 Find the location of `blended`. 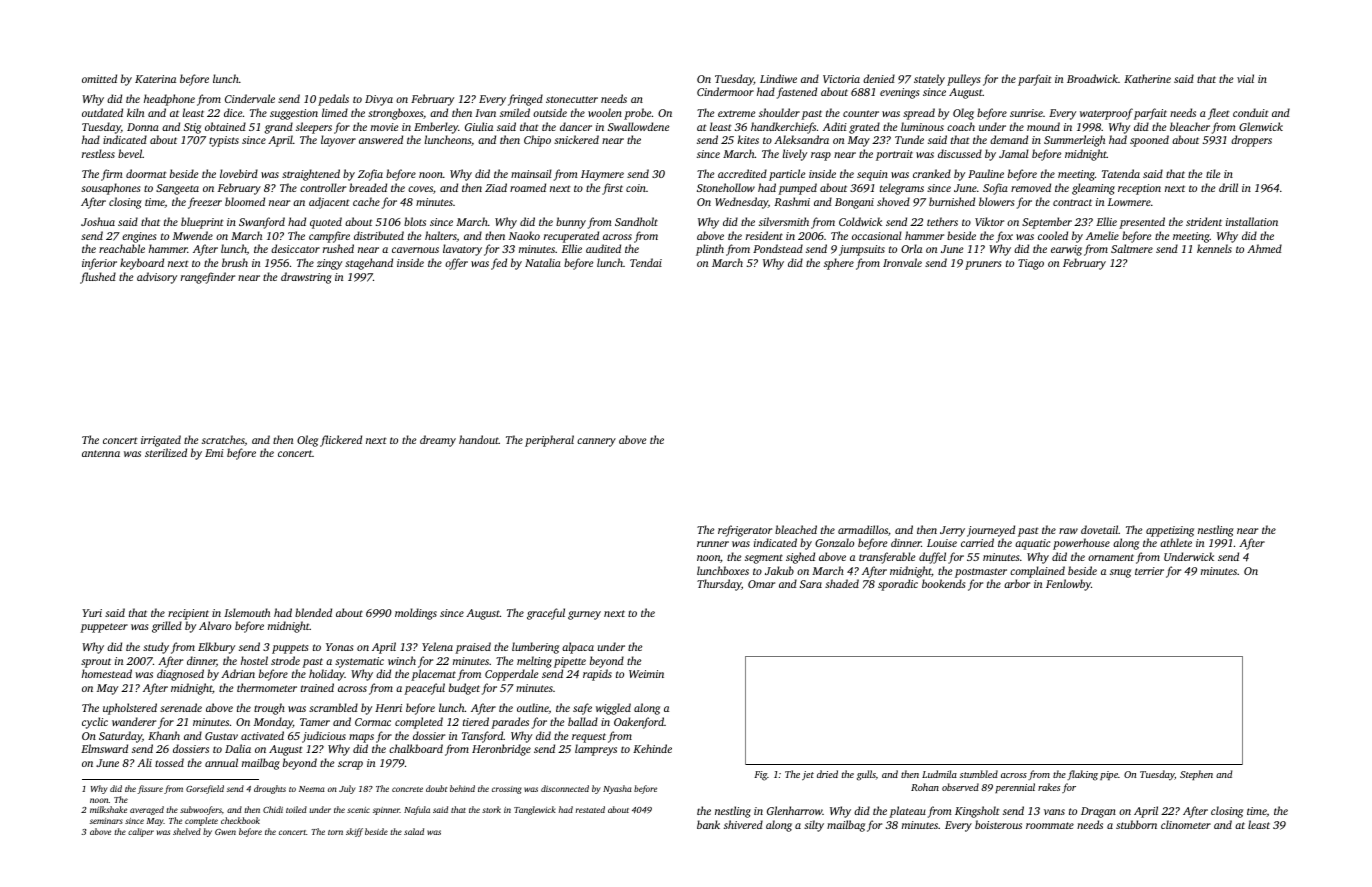

blended is located at coordinates (313, 612).
